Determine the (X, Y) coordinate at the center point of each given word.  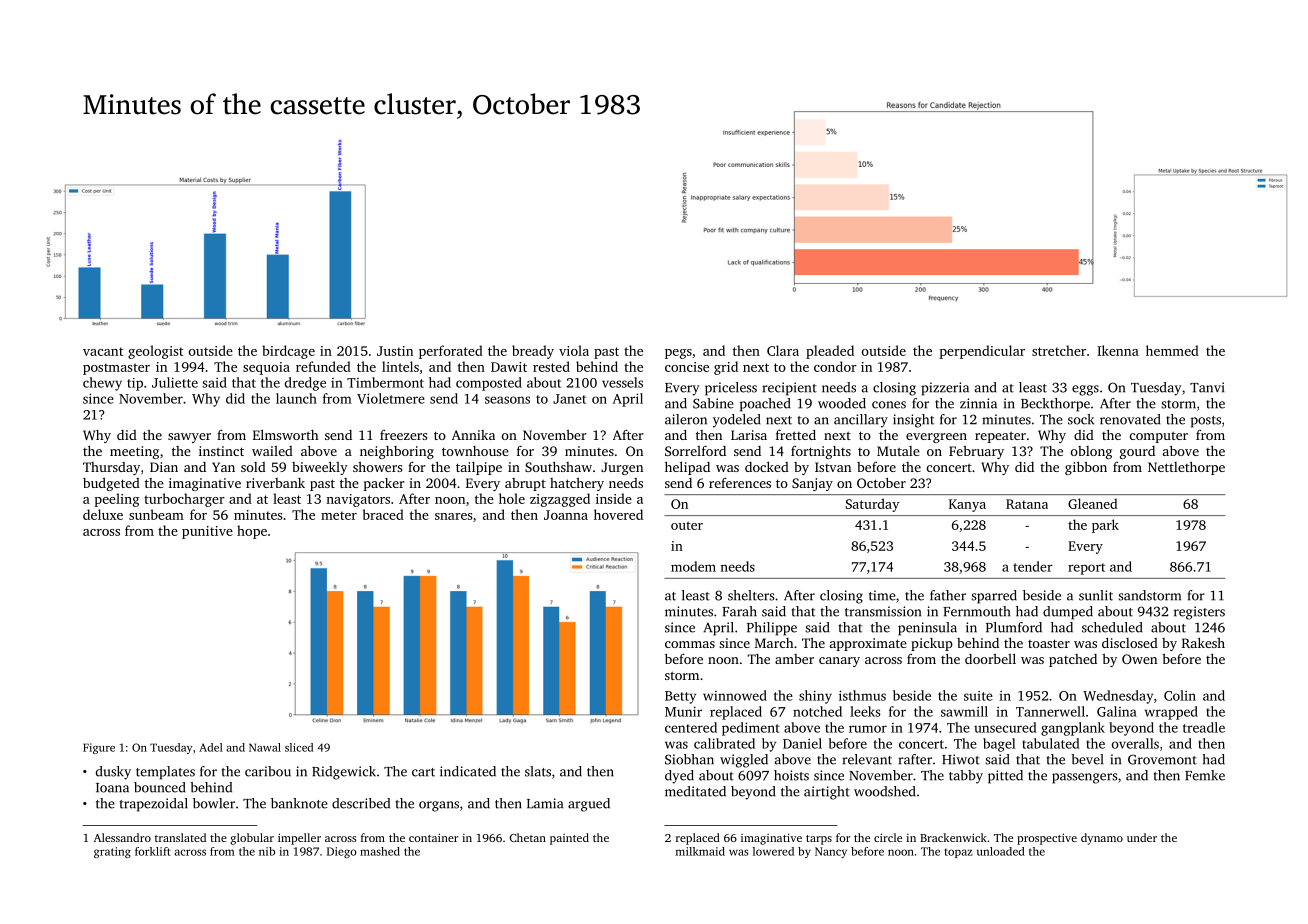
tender (1033, 566)
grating (112, 852)
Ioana (112, 788)
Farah (739, 611)
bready (533, 352)
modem (693, 566)
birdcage (288, 352)
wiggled (744, 761)
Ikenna (1118, 350)
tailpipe (479, 468)
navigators (358, 500)
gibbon (1086, 468)
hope (252, 532)
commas (690, 644)
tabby (966, 777)
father (948, 595)
